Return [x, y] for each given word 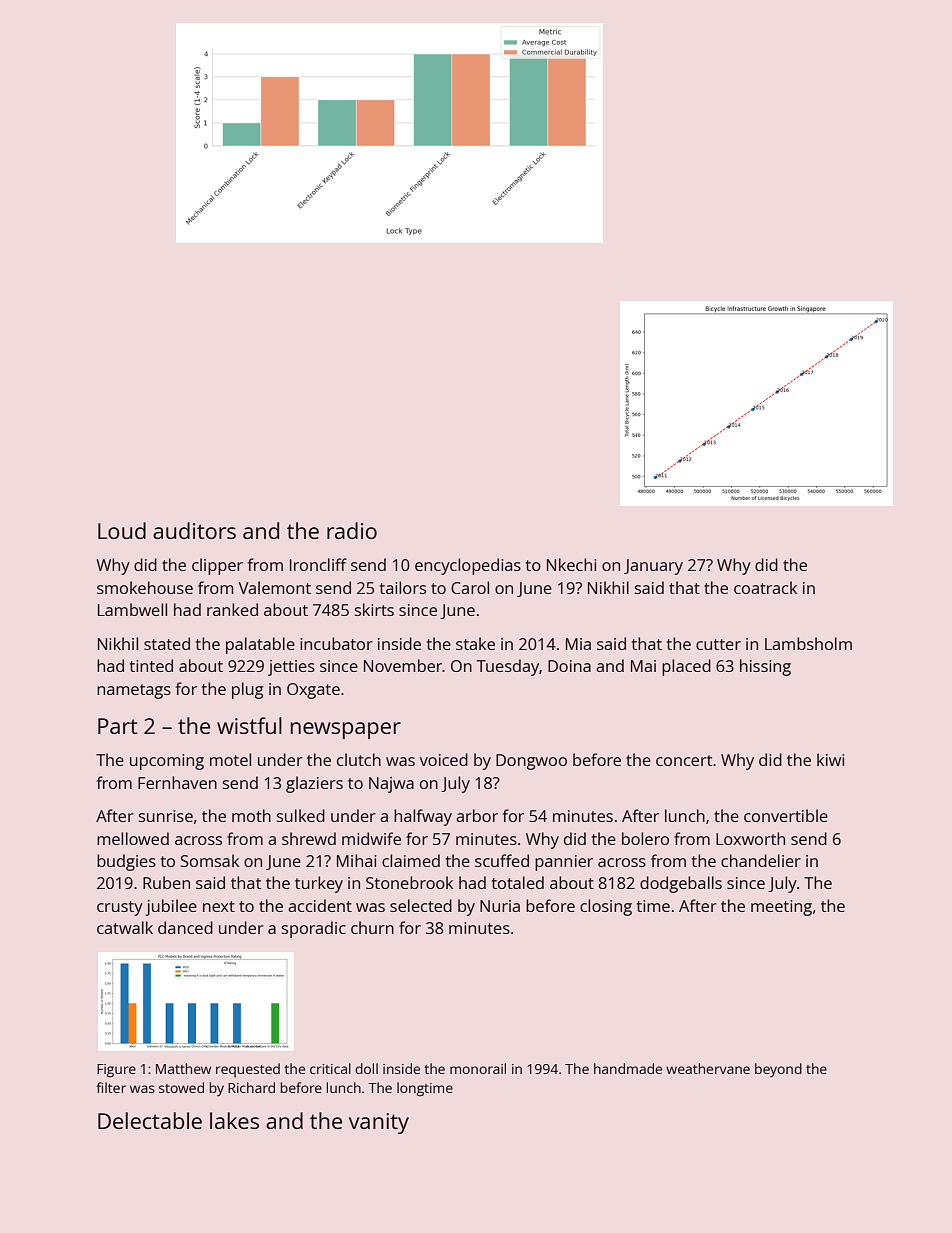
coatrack [765, 587]
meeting [781, 908]
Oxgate [313, 691]
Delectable [150, 1120]
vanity [379, 1123]
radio [352, 530]
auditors [194, 530]
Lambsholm [808, 643]
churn [372, 927]
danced [185, 927]
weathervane [708, 1068]
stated [167, 643]
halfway [423, 817]
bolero [645, 838]
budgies [126, 862]
